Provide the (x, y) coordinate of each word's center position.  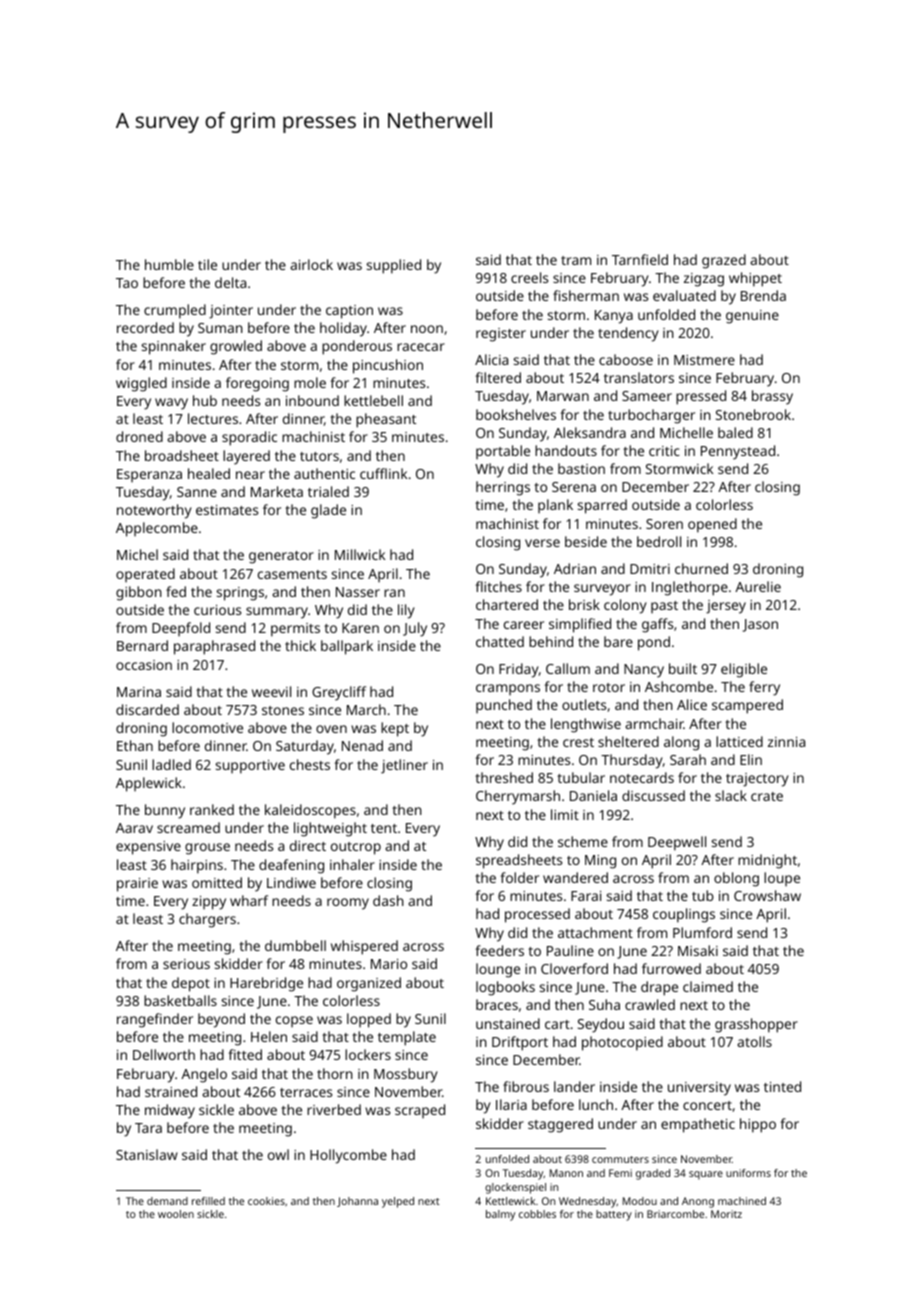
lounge (498, 970)
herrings (503, 488)
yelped (398, 1202)
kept (395, 729)
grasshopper (756, 1025)
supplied (394, 266)
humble (169, 264)
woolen (176, 1214)
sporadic (249, 438)
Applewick (149, 784)
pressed (701, 397)
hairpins (197, 866)
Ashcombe (679, 686)
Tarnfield (640, 259)
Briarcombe (675, 1214)
